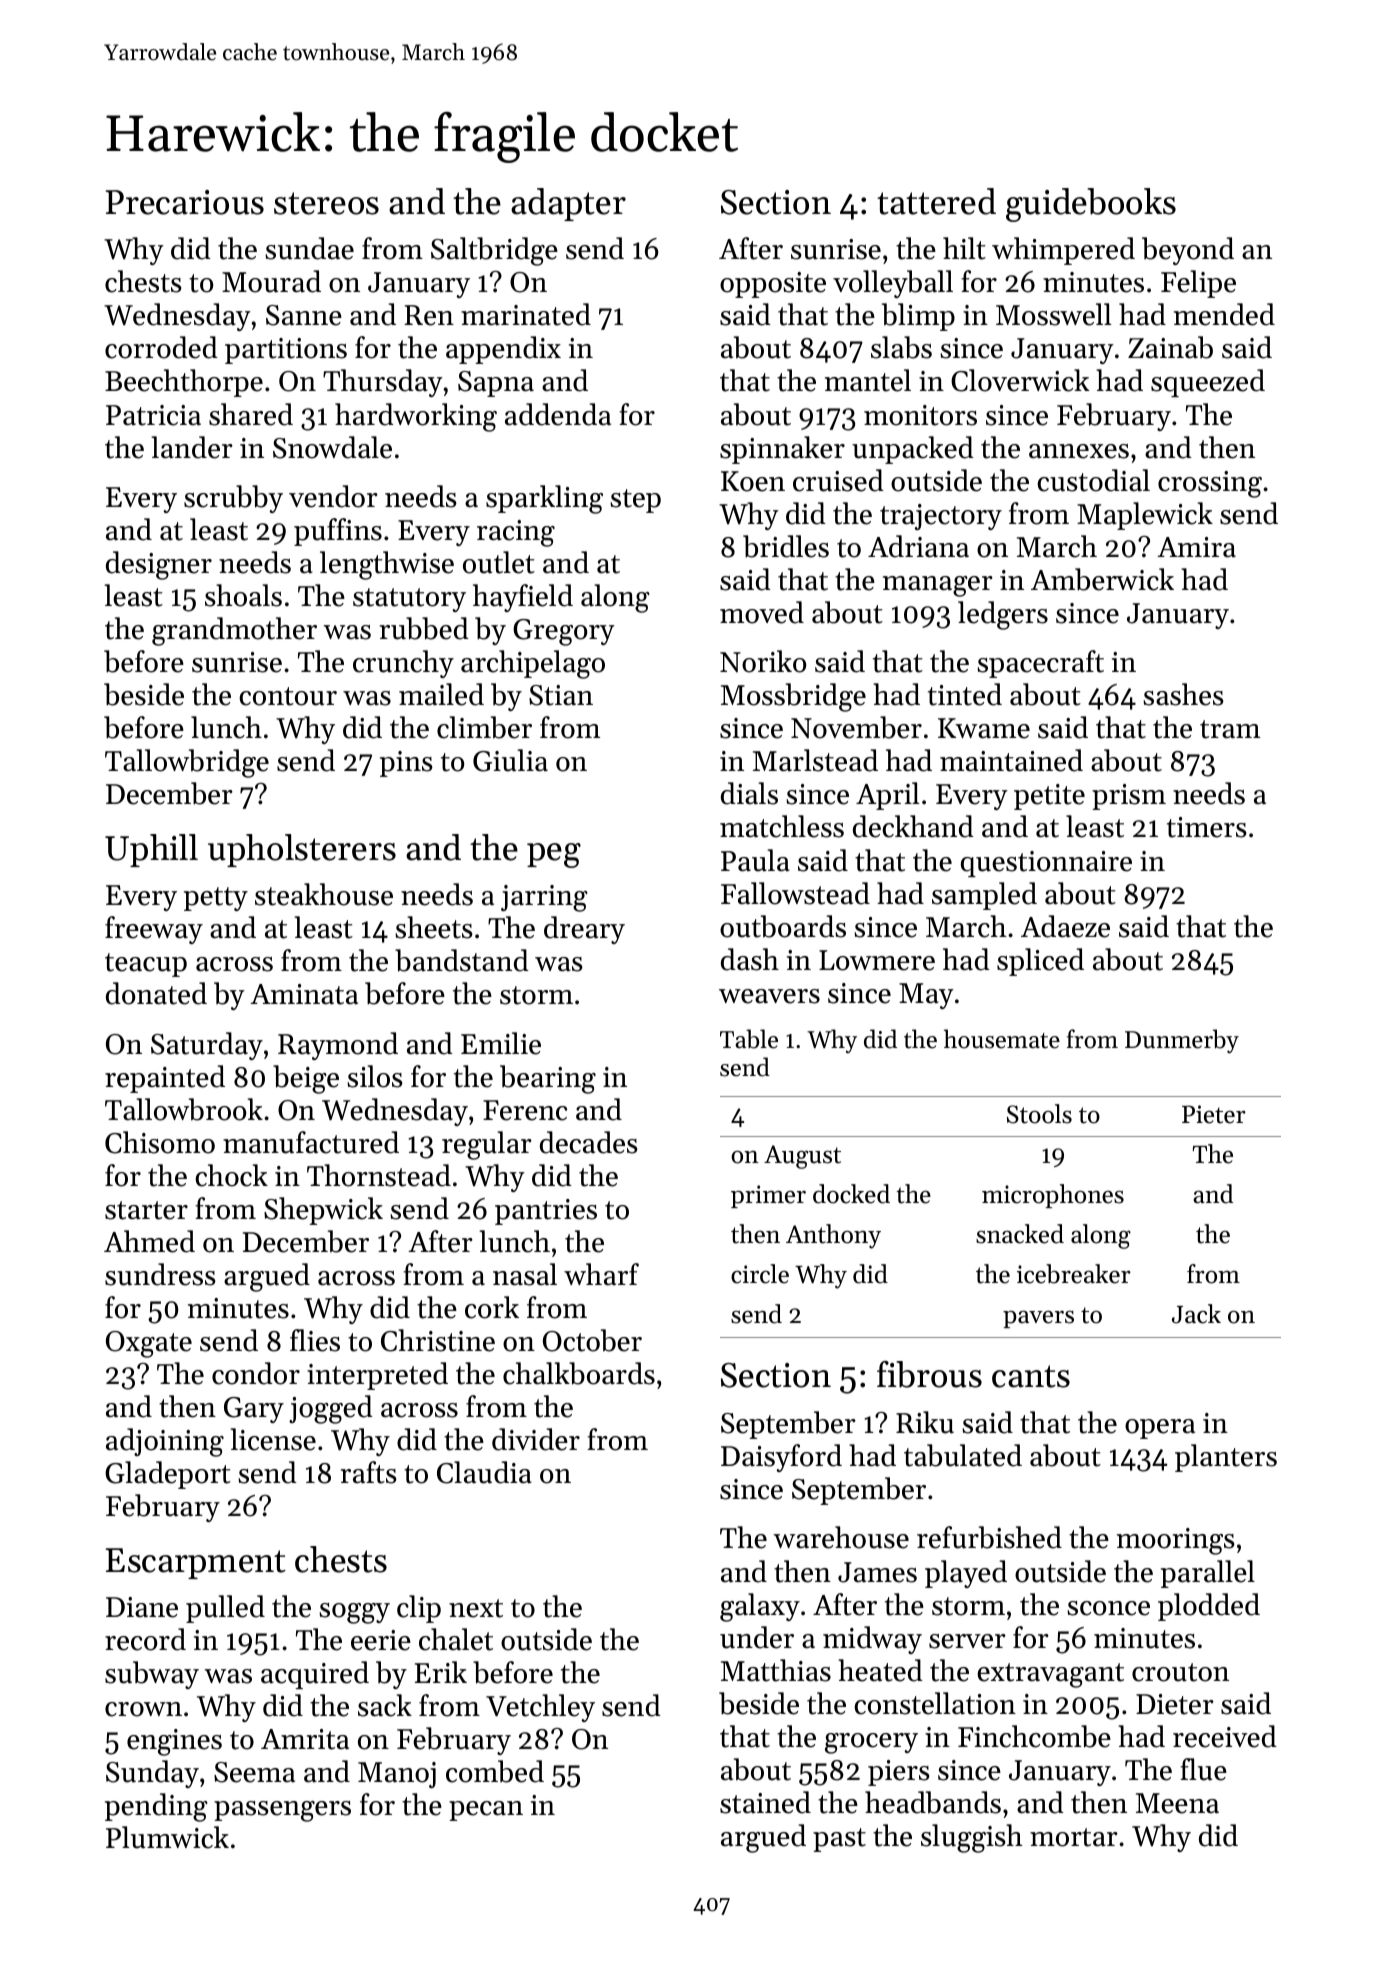 This screenshot has width=1386, height=1969. Describe the element at coordinates (1182, 1041) in the screenshot. I see `Dunmerby` at that location.
